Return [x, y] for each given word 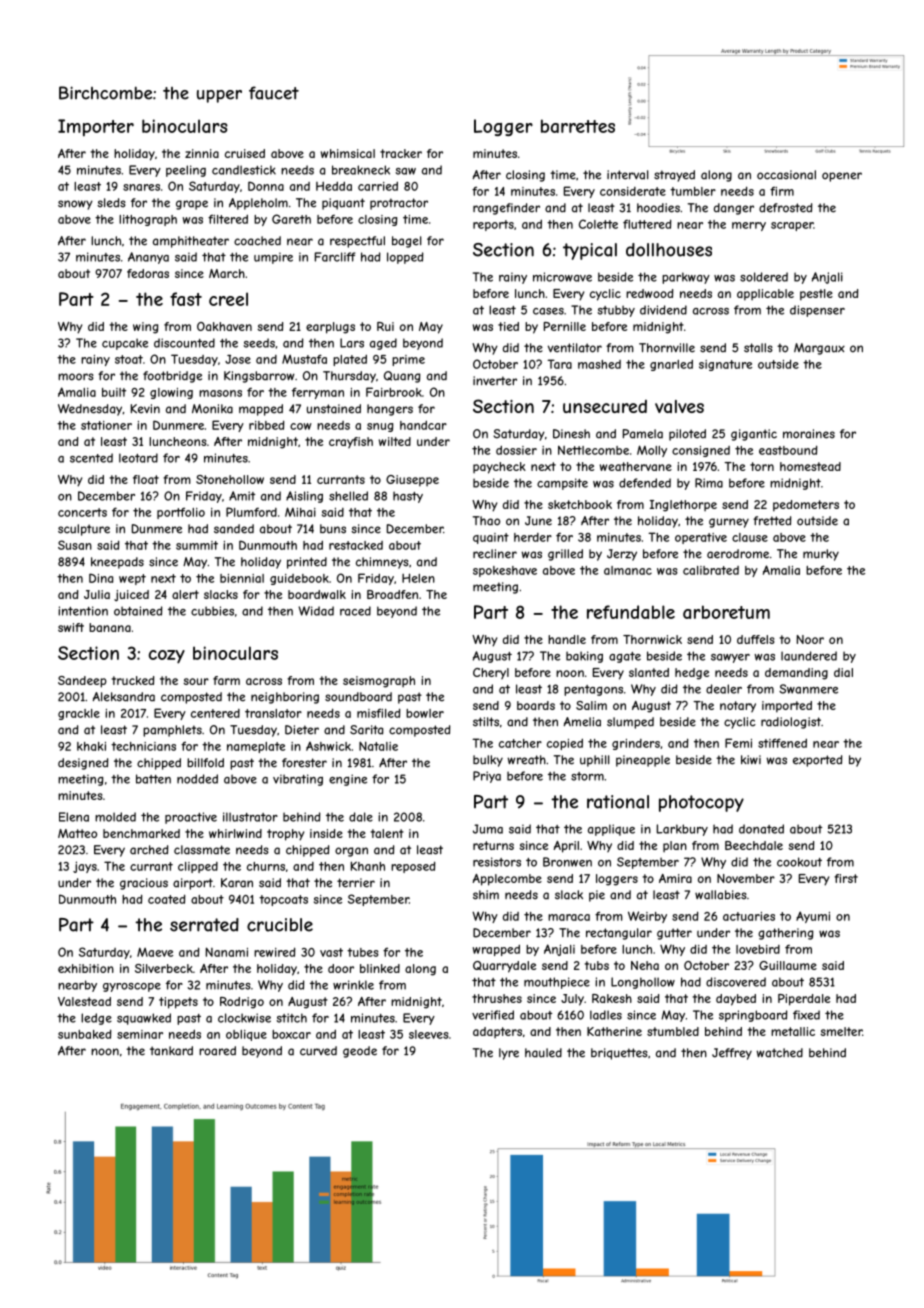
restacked [356, 545]
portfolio [181, 513]
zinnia [202, 153]
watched [779, 1053]
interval [628, 175]
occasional [786, 175]
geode [360, 1052]
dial [843, 672]
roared [217, 1051]
